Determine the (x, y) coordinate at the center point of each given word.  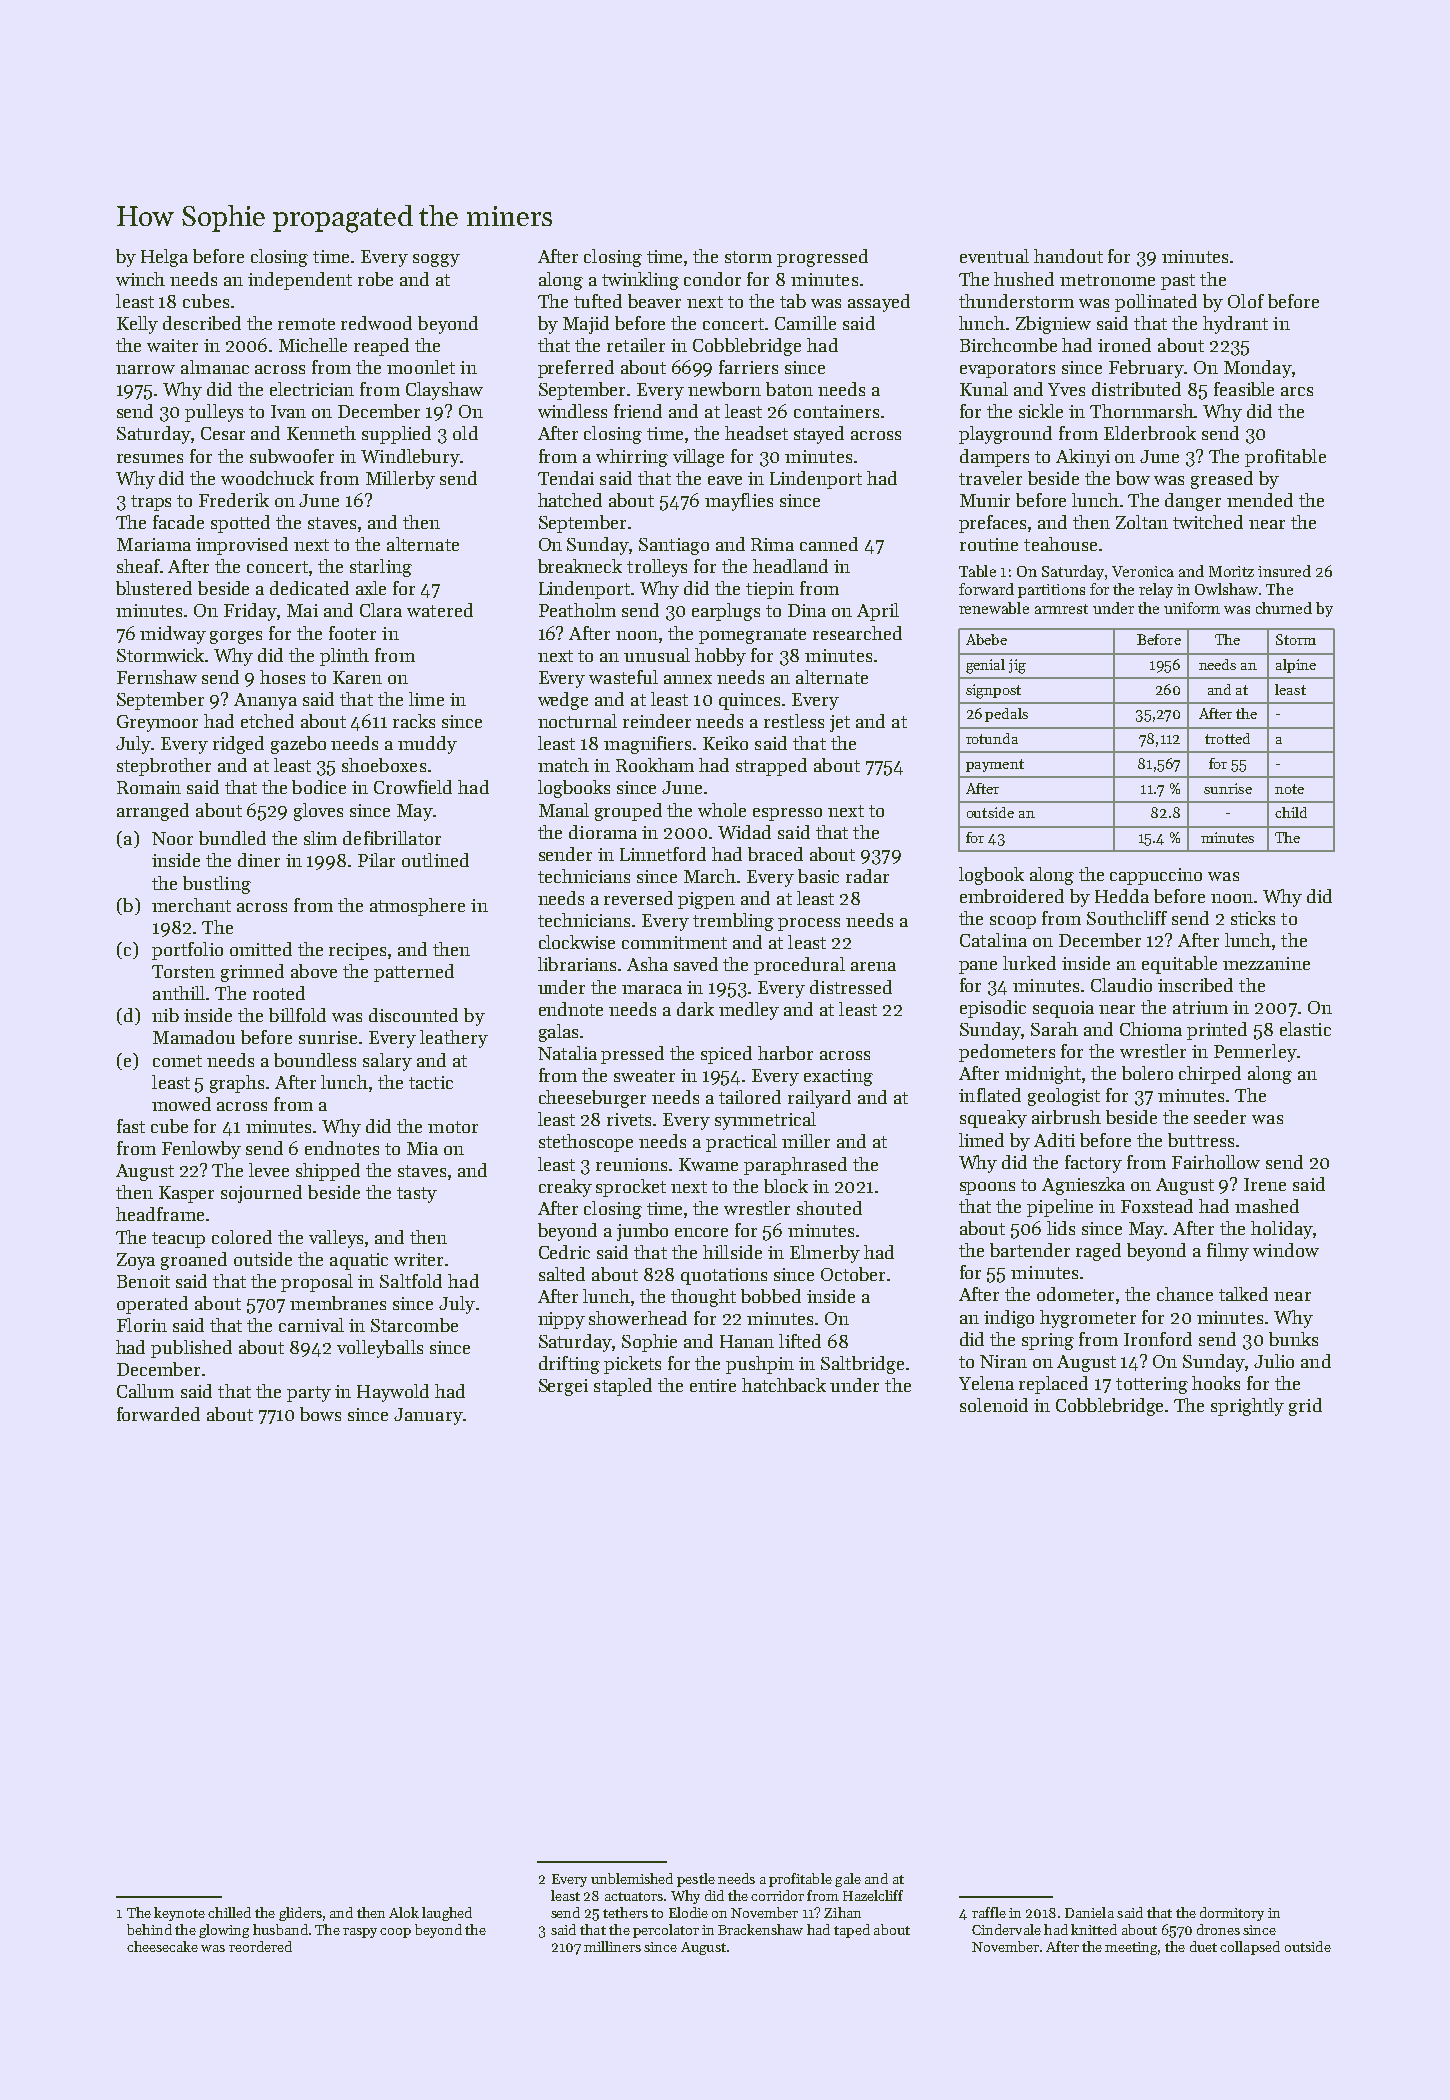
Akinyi (1083, 458)
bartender (1030, 1250)
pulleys (214, 413)
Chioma (1151, 1029)
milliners (612, 1946)
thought (703, 1298)
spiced (726, 1055)
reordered (260, 1946)
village (698, 458)
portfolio (187, 951)
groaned (194, 1261)
